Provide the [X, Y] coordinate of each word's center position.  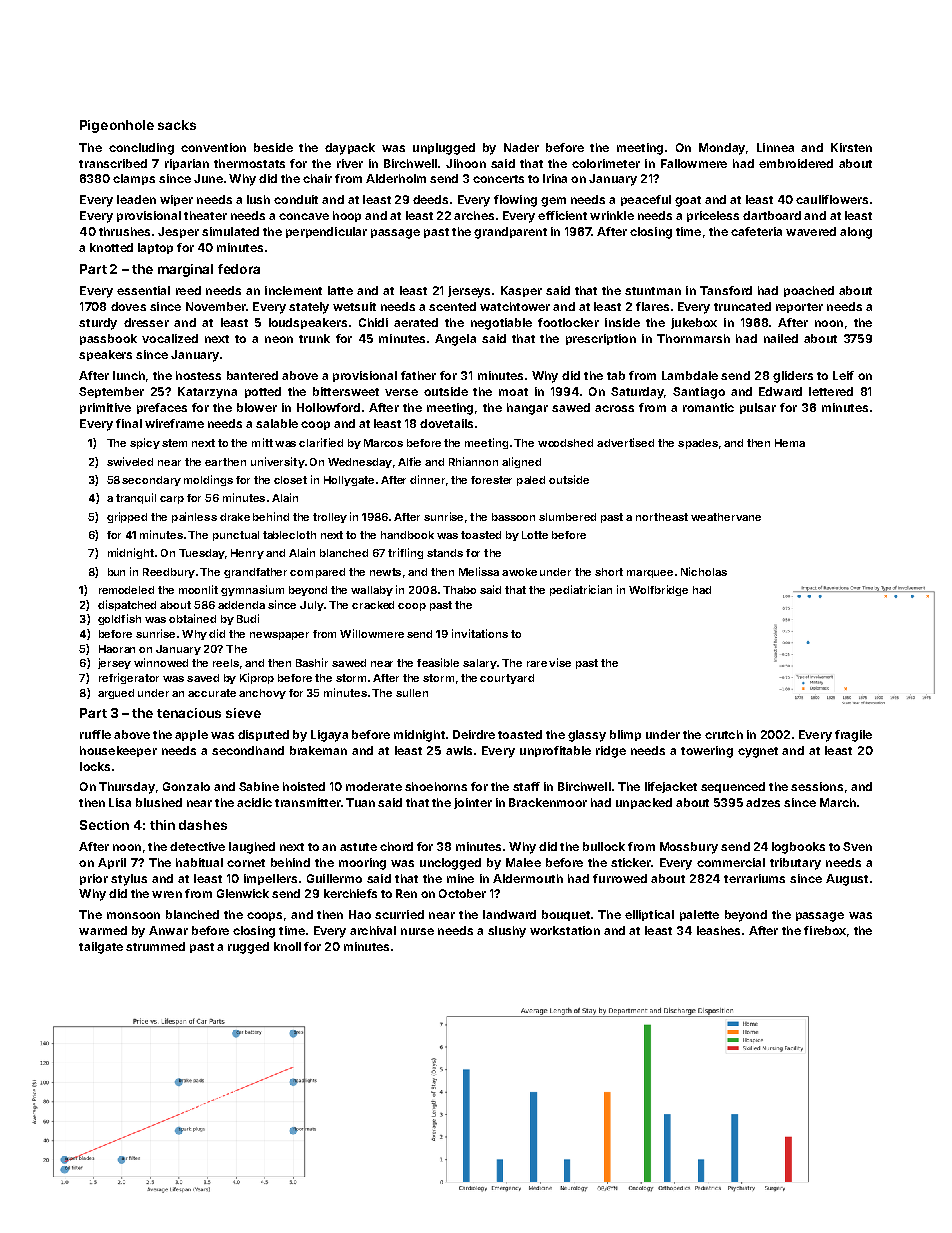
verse [401, 392]
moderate [374, 786]
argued [116, 694]
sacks [177, 125]
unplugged [444, 149]
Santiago [699, 393]
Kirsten [851, 147]
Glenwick [243, 893]
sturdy [98, 324]
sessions [817, 786]
